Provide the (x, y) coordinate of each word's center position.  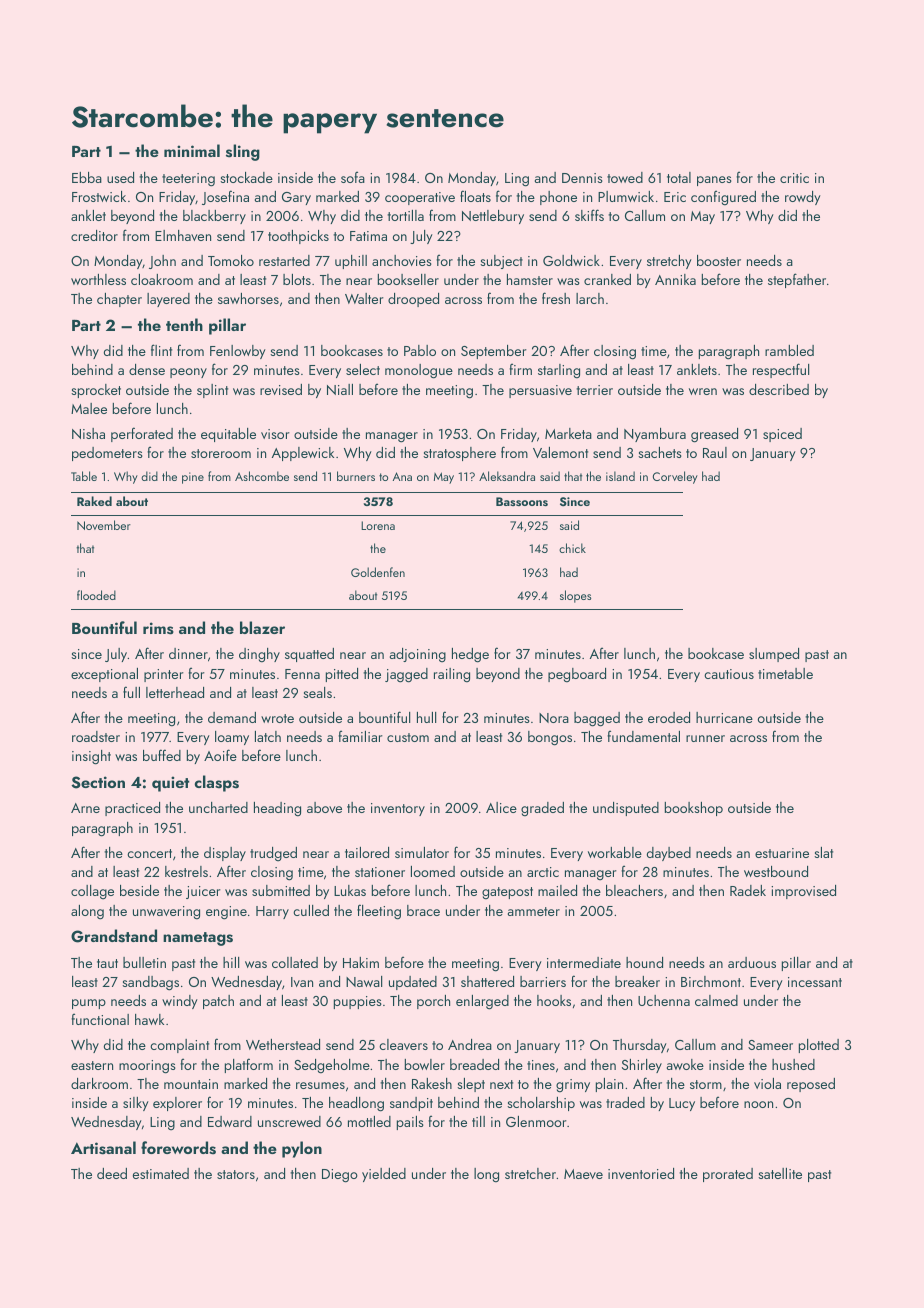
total (679, 177)
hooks (554, 1000)
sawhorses (248, 298)
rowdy (803, 198)
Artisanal (103, 1148)
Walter (364, 298)
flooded (96, 595)
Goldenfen (378, 572)
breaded (474, 1064)
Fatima (368, 236)
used (120, 177)
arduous (752, 962)
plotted (819, 1046)
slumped (774, 655)
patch (218, 1002)
